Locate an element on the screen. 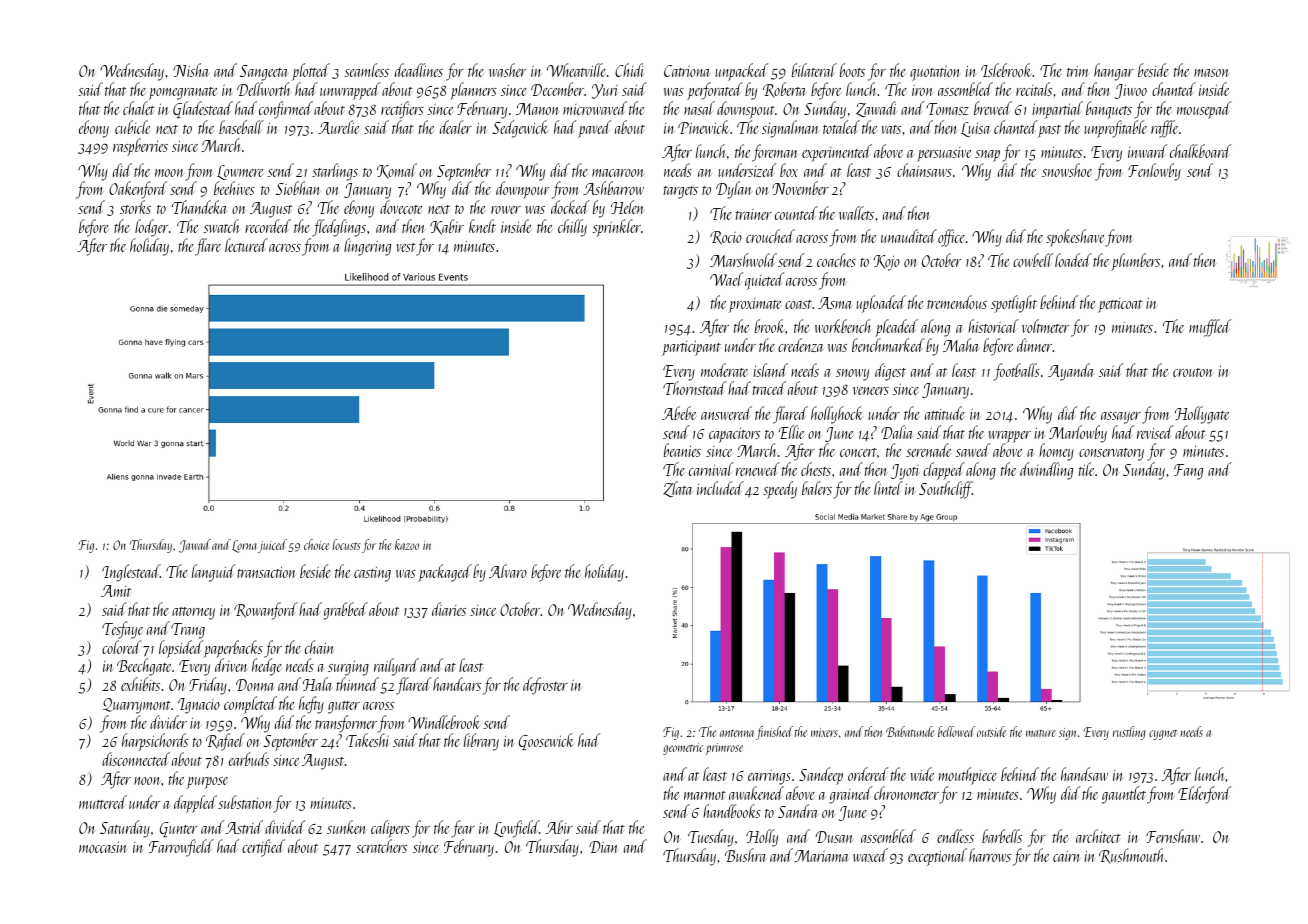  Lowfield is located at coordinates (516, 829).
